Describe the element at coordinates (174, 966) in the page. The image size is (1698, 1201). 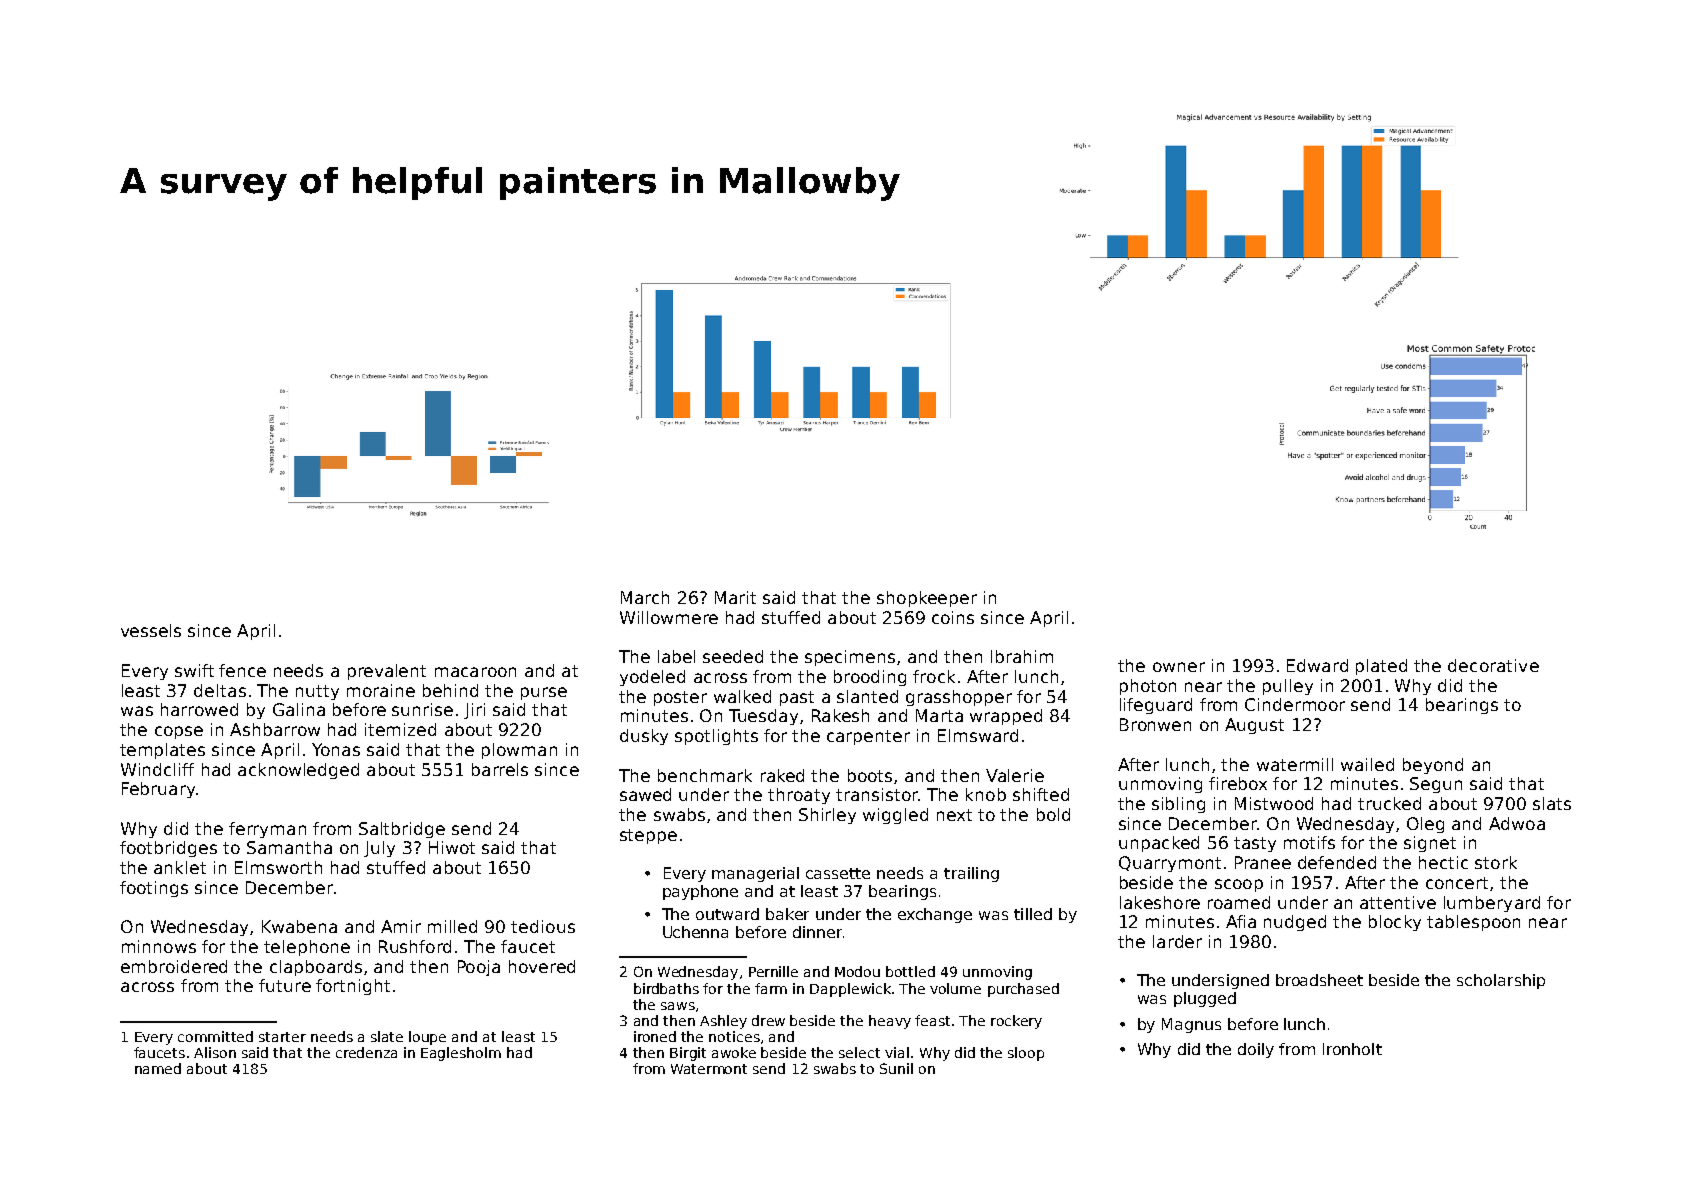
I see `embroidered` at that location.
